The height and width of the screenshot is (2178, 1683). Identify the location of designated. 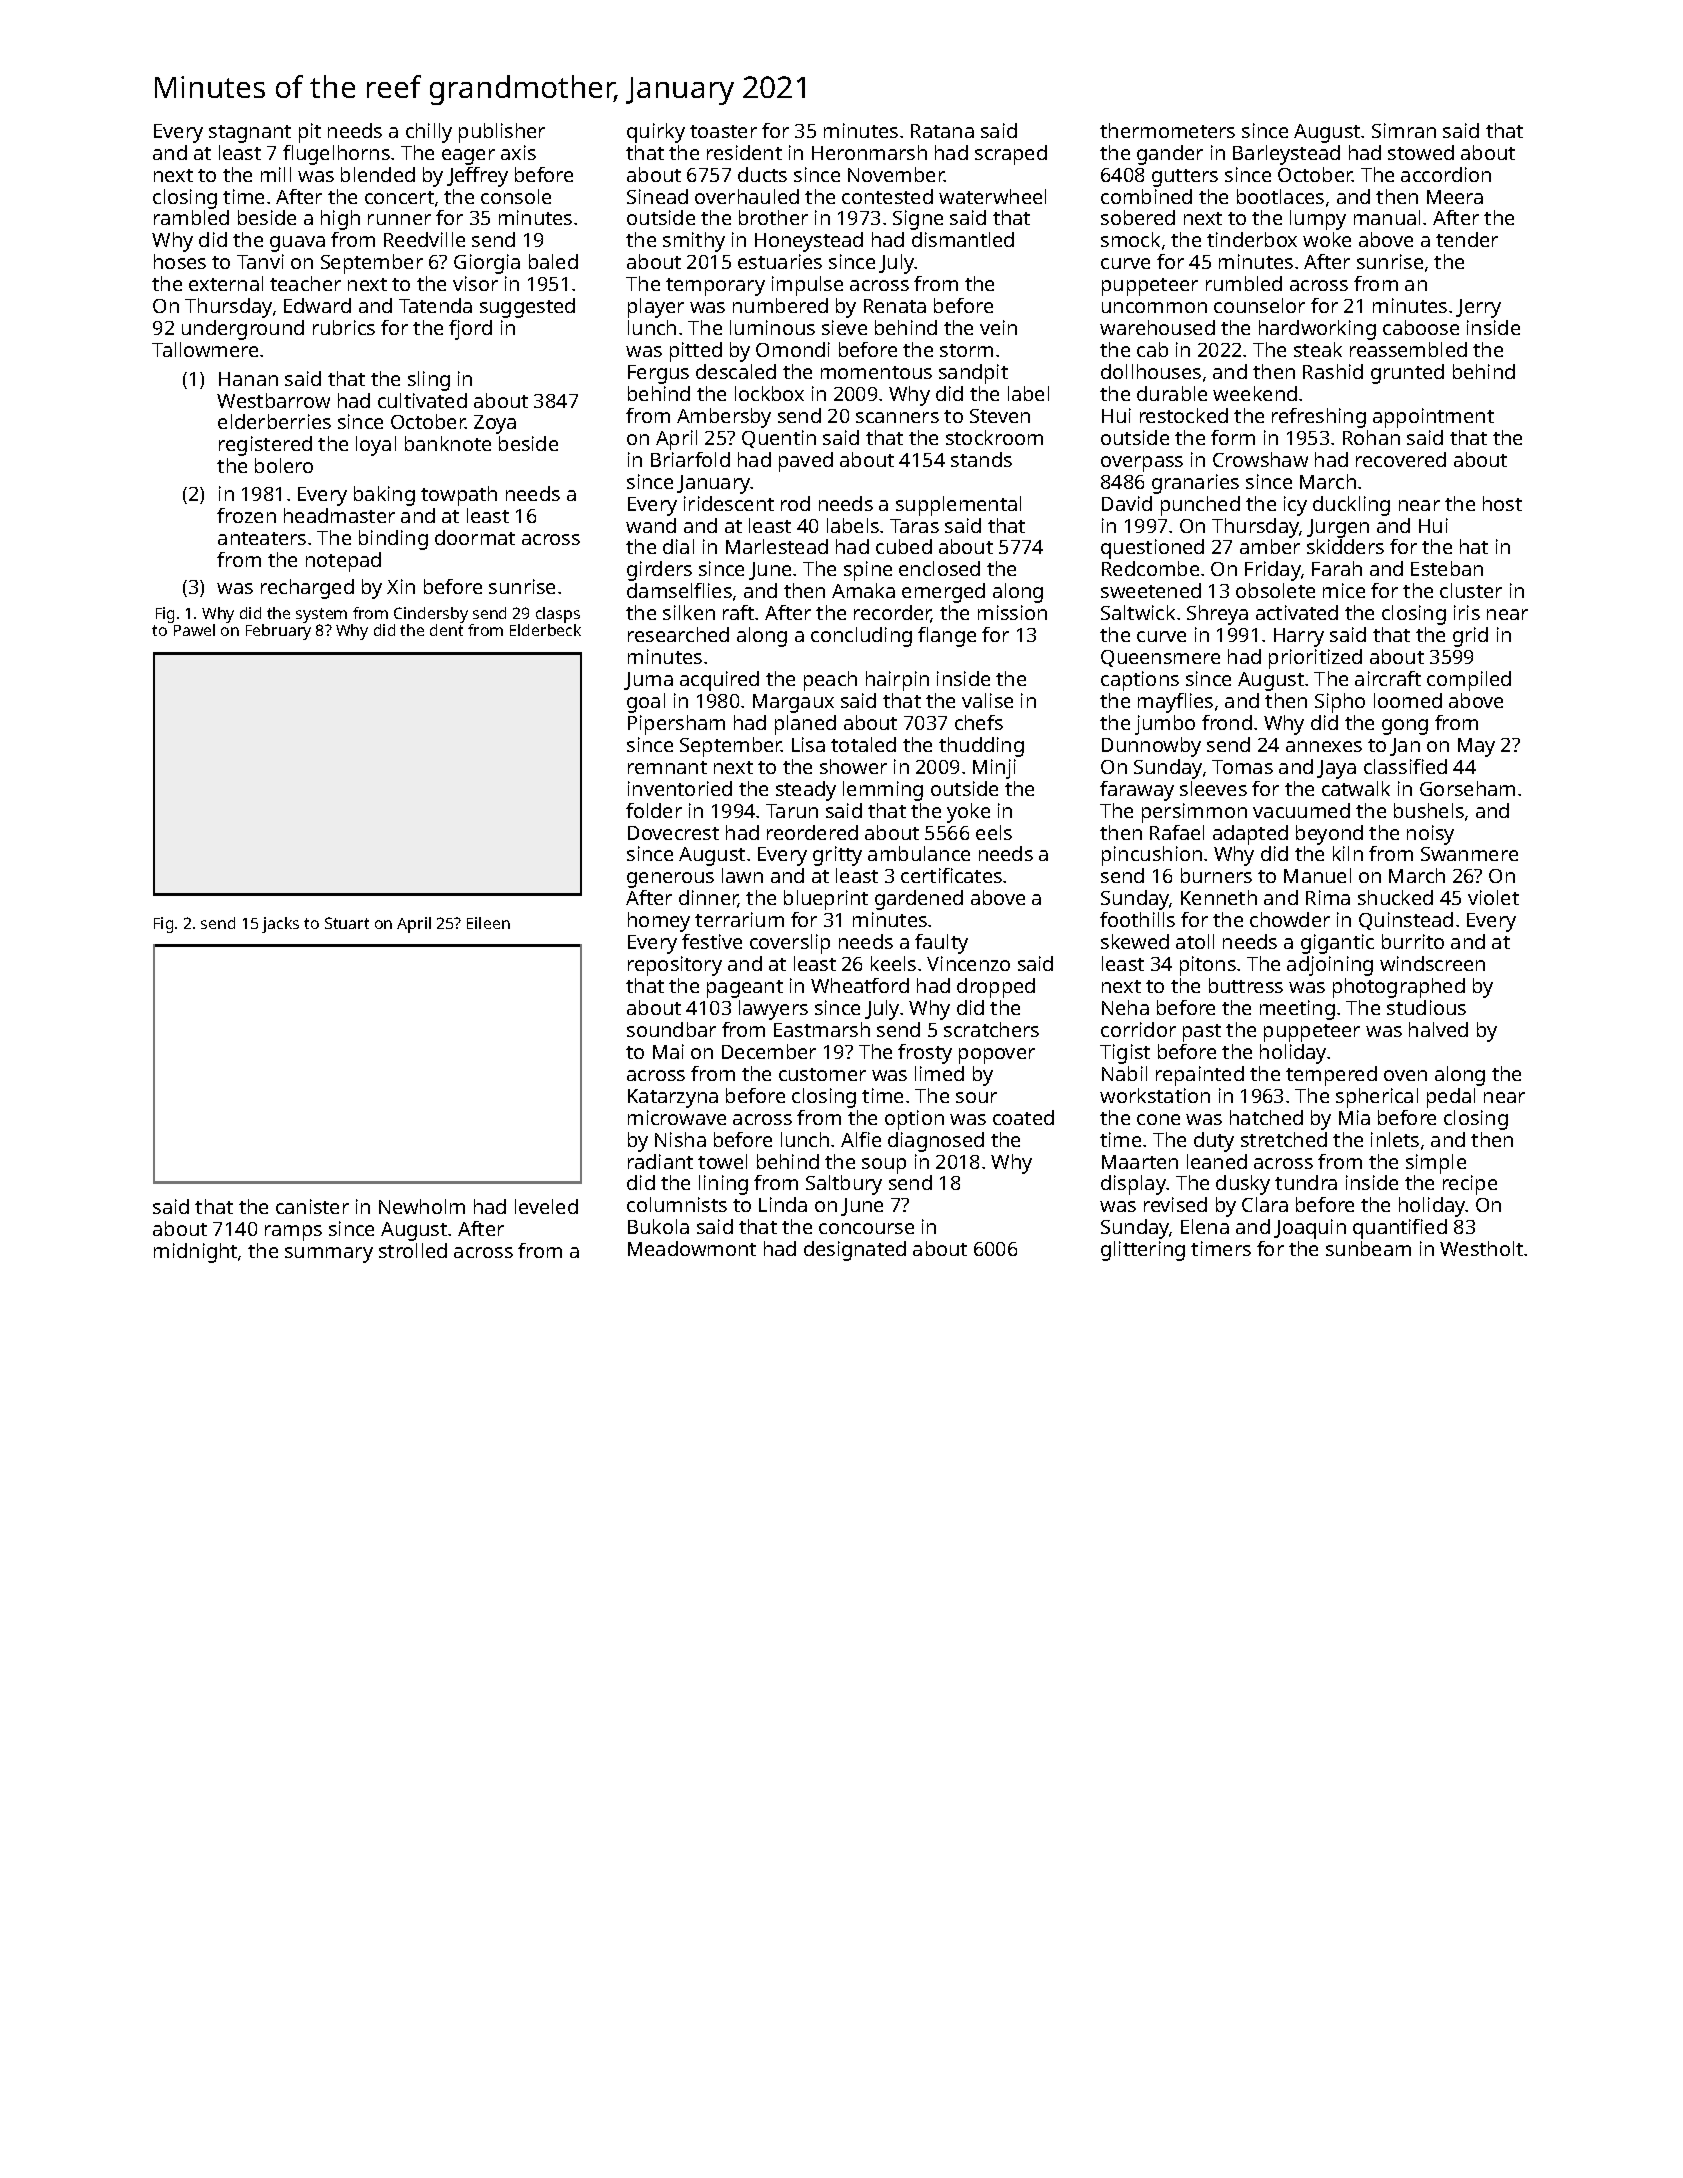
(855, 1251).
